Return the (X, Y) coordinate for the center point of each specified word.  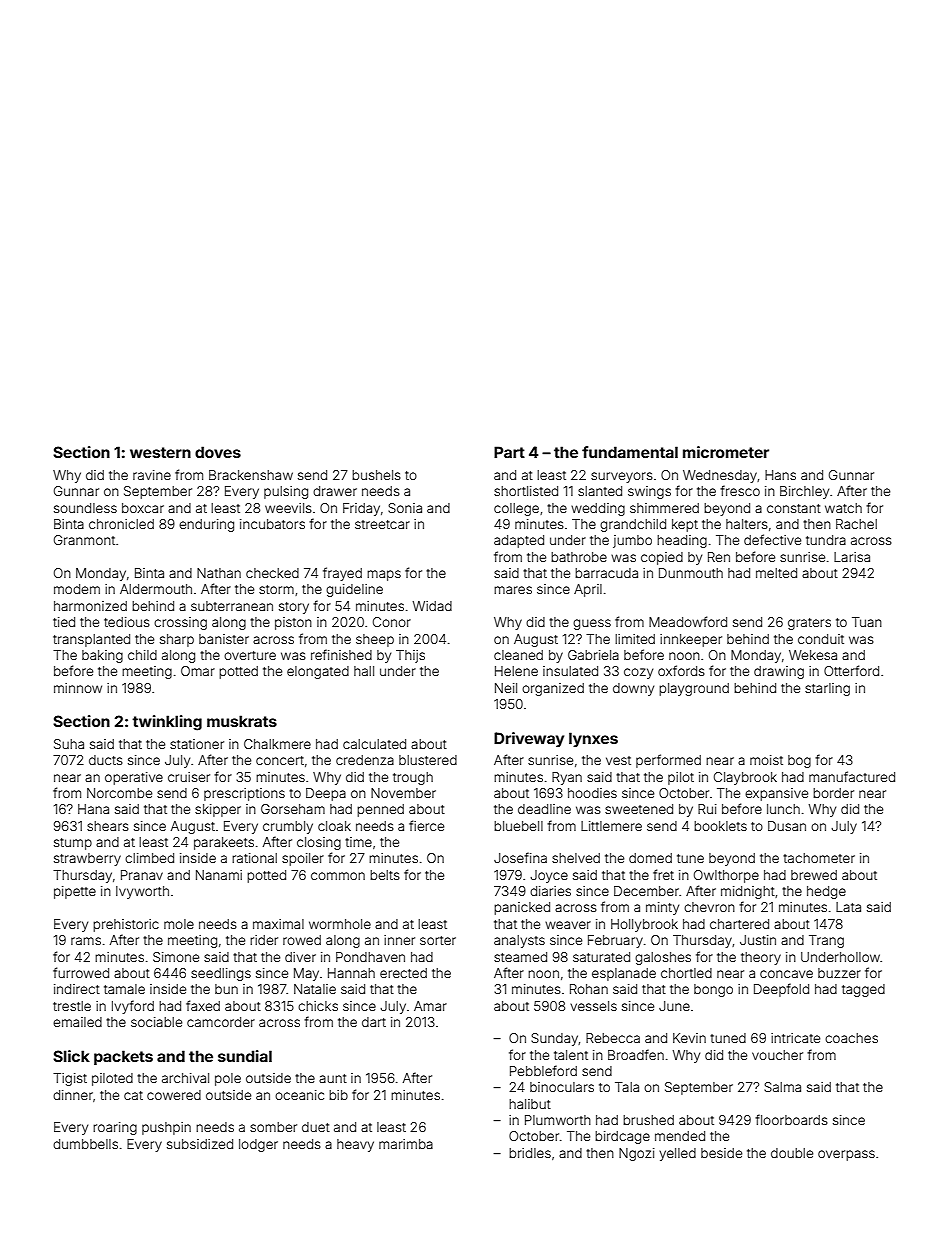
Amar (430, 1006)
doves (218, 452)
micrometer (726, 452)
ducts (106, 760)
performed (668, 761)
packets (123, 1057)
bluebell (518, 826)
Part (509, 452)
